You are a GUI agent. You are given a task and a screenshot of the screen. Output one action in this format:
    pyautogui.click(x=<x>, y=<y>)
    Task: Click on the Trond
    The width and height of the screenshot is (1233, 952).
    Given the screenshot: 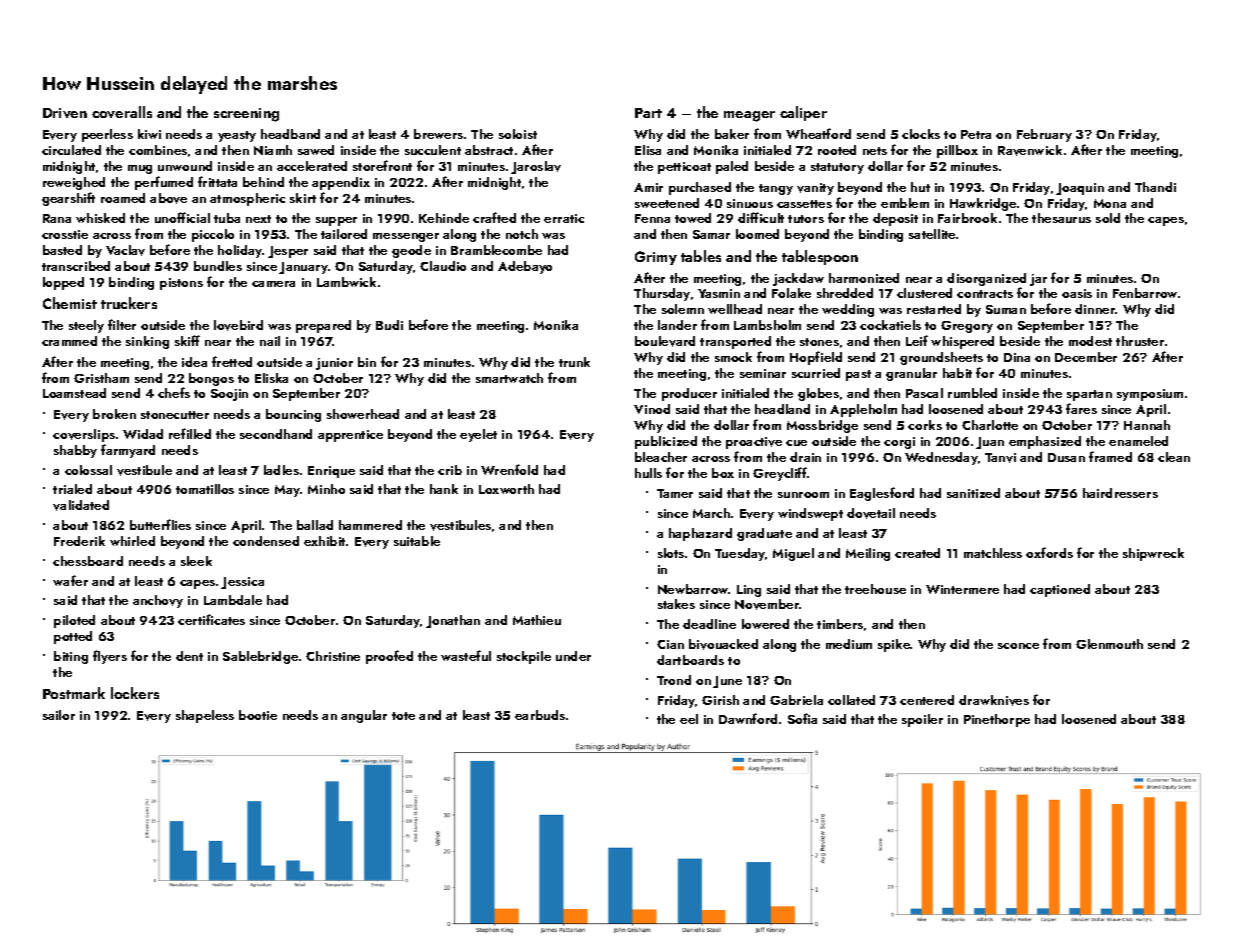 What is the action you would take?
    pyautogui.click(x=674, y=680)
